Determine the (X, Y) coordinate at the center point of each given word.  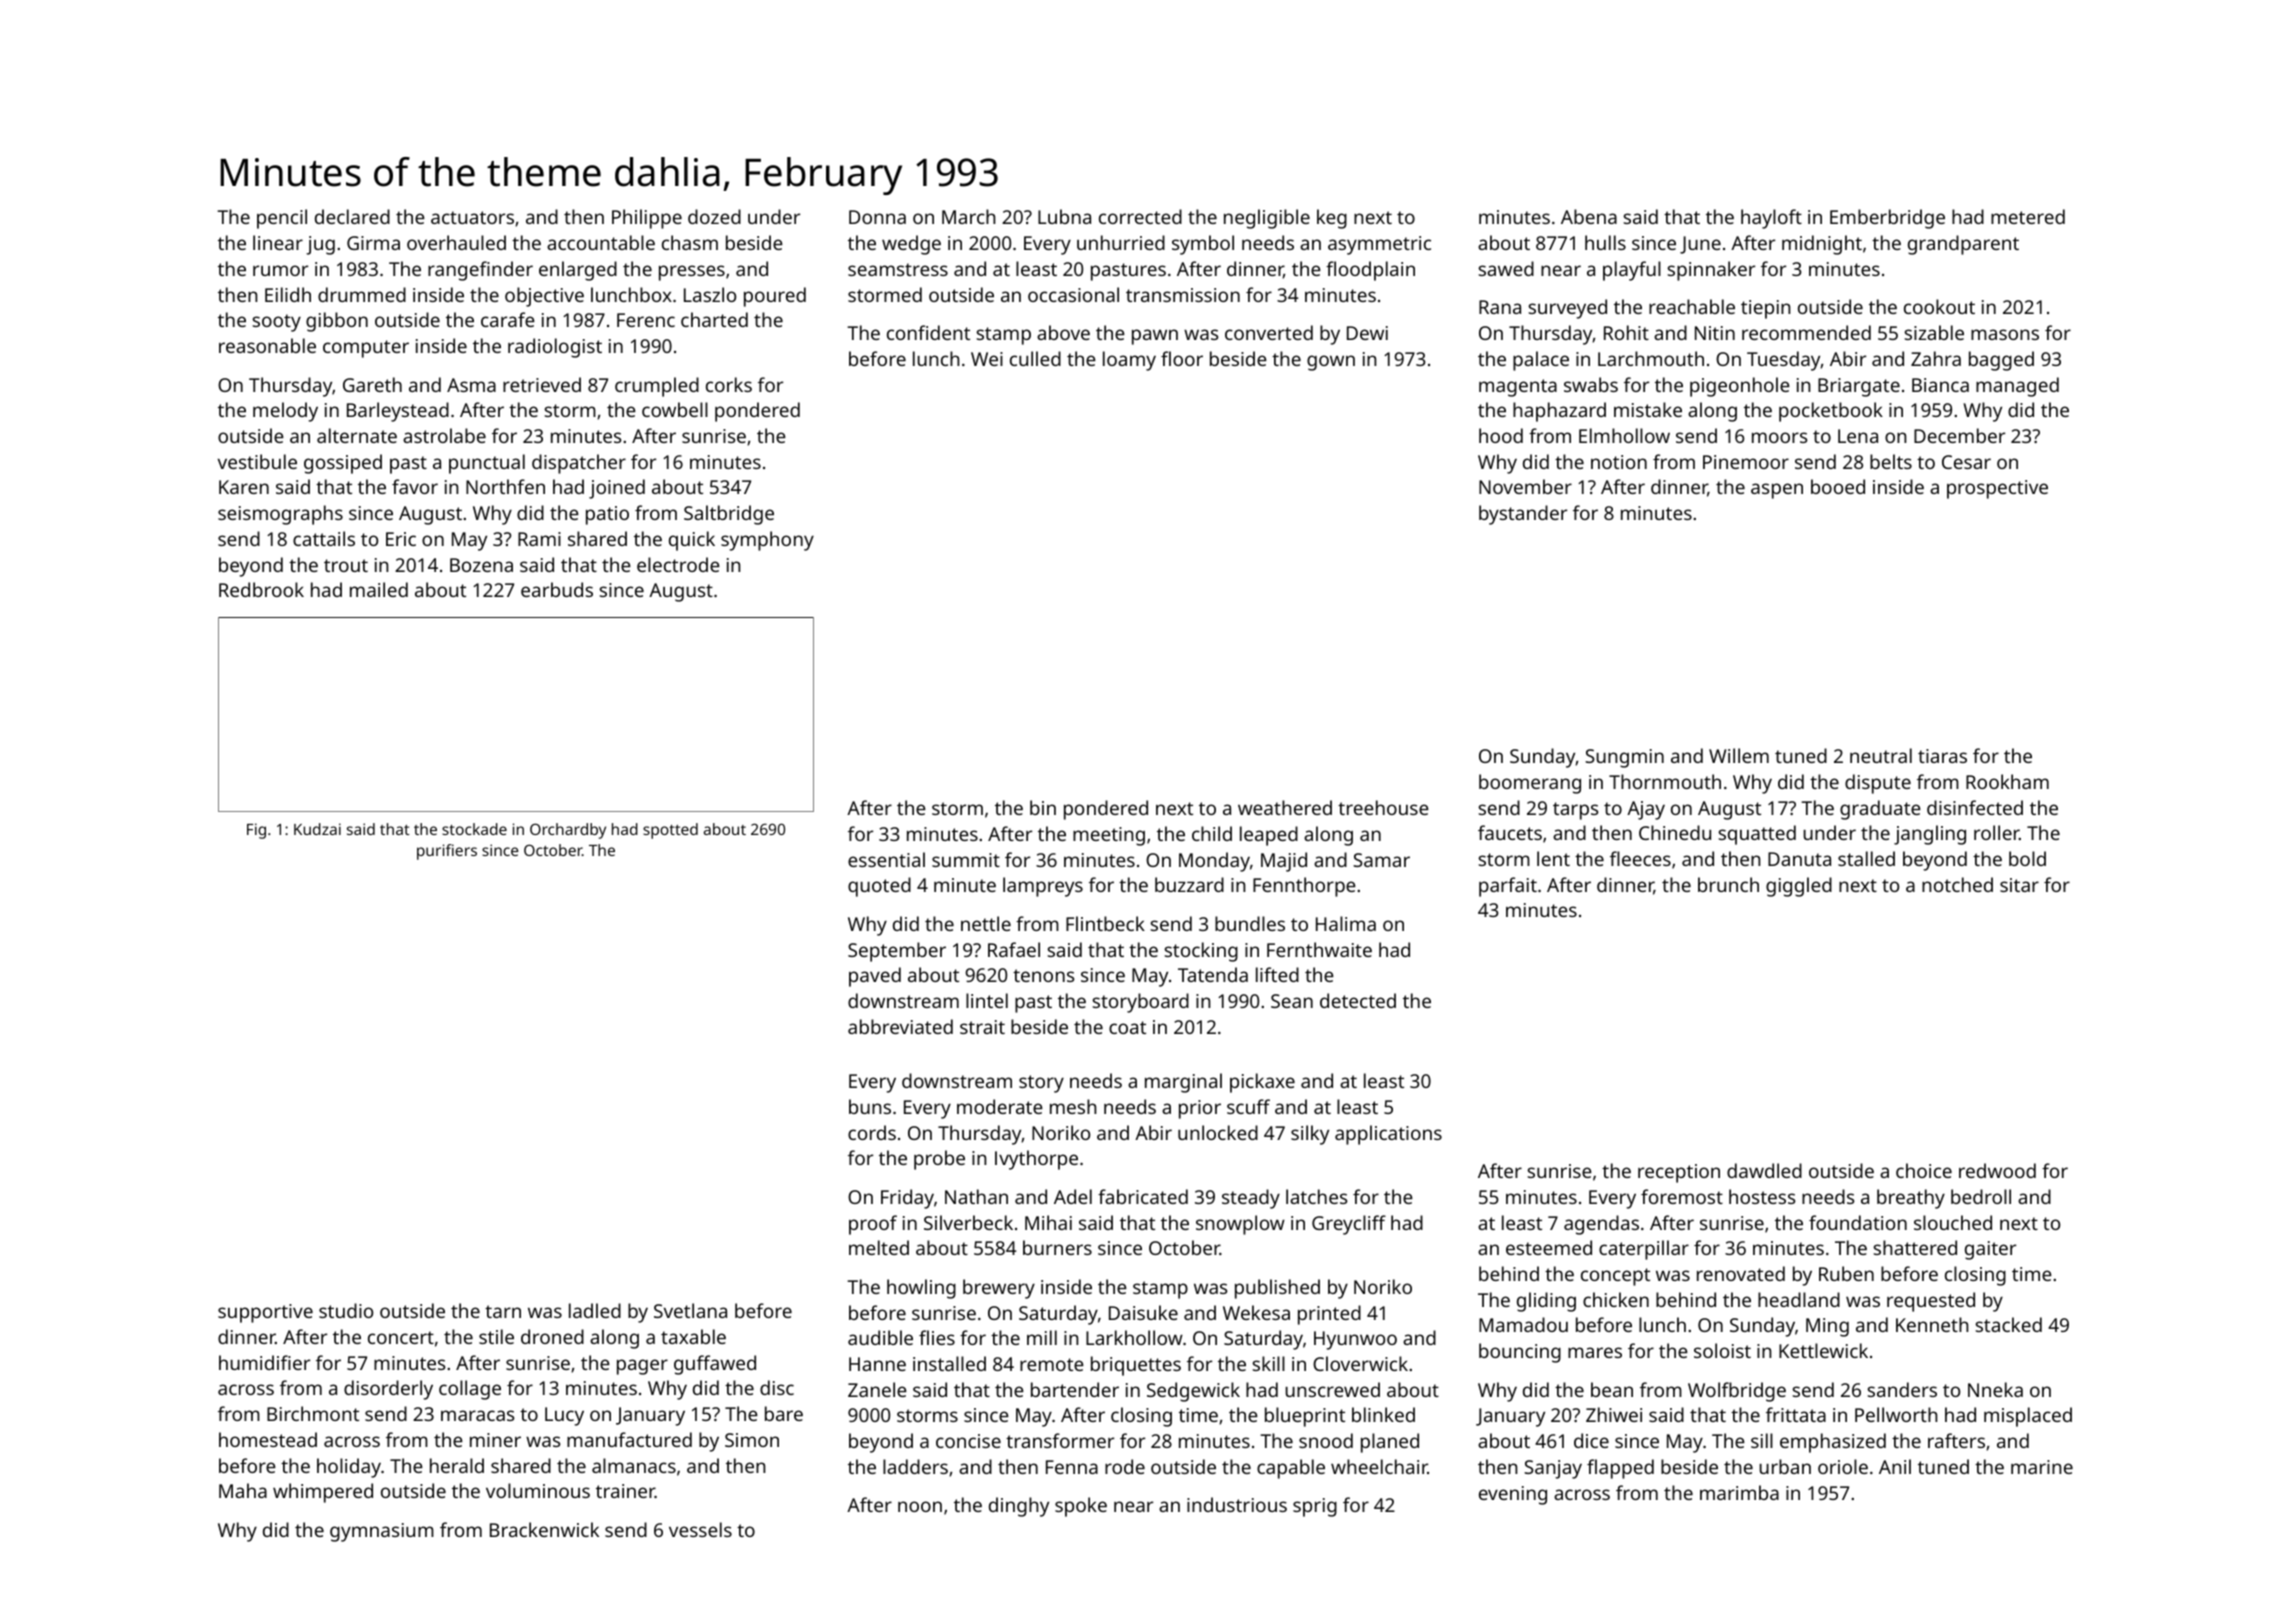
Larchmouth (1651, 358)
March (968, 216)
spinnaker (1711, 271)
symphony (767, 541)
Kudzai (317, 829)
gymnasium (382, 1532)
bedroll (1981, 1196)
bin (1043, 807)
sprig (1315, 1507)
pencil (282, 219)
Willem (1739, 755)
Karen (244, 487)
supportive (265, 1313)
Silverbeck (968, 1222)
